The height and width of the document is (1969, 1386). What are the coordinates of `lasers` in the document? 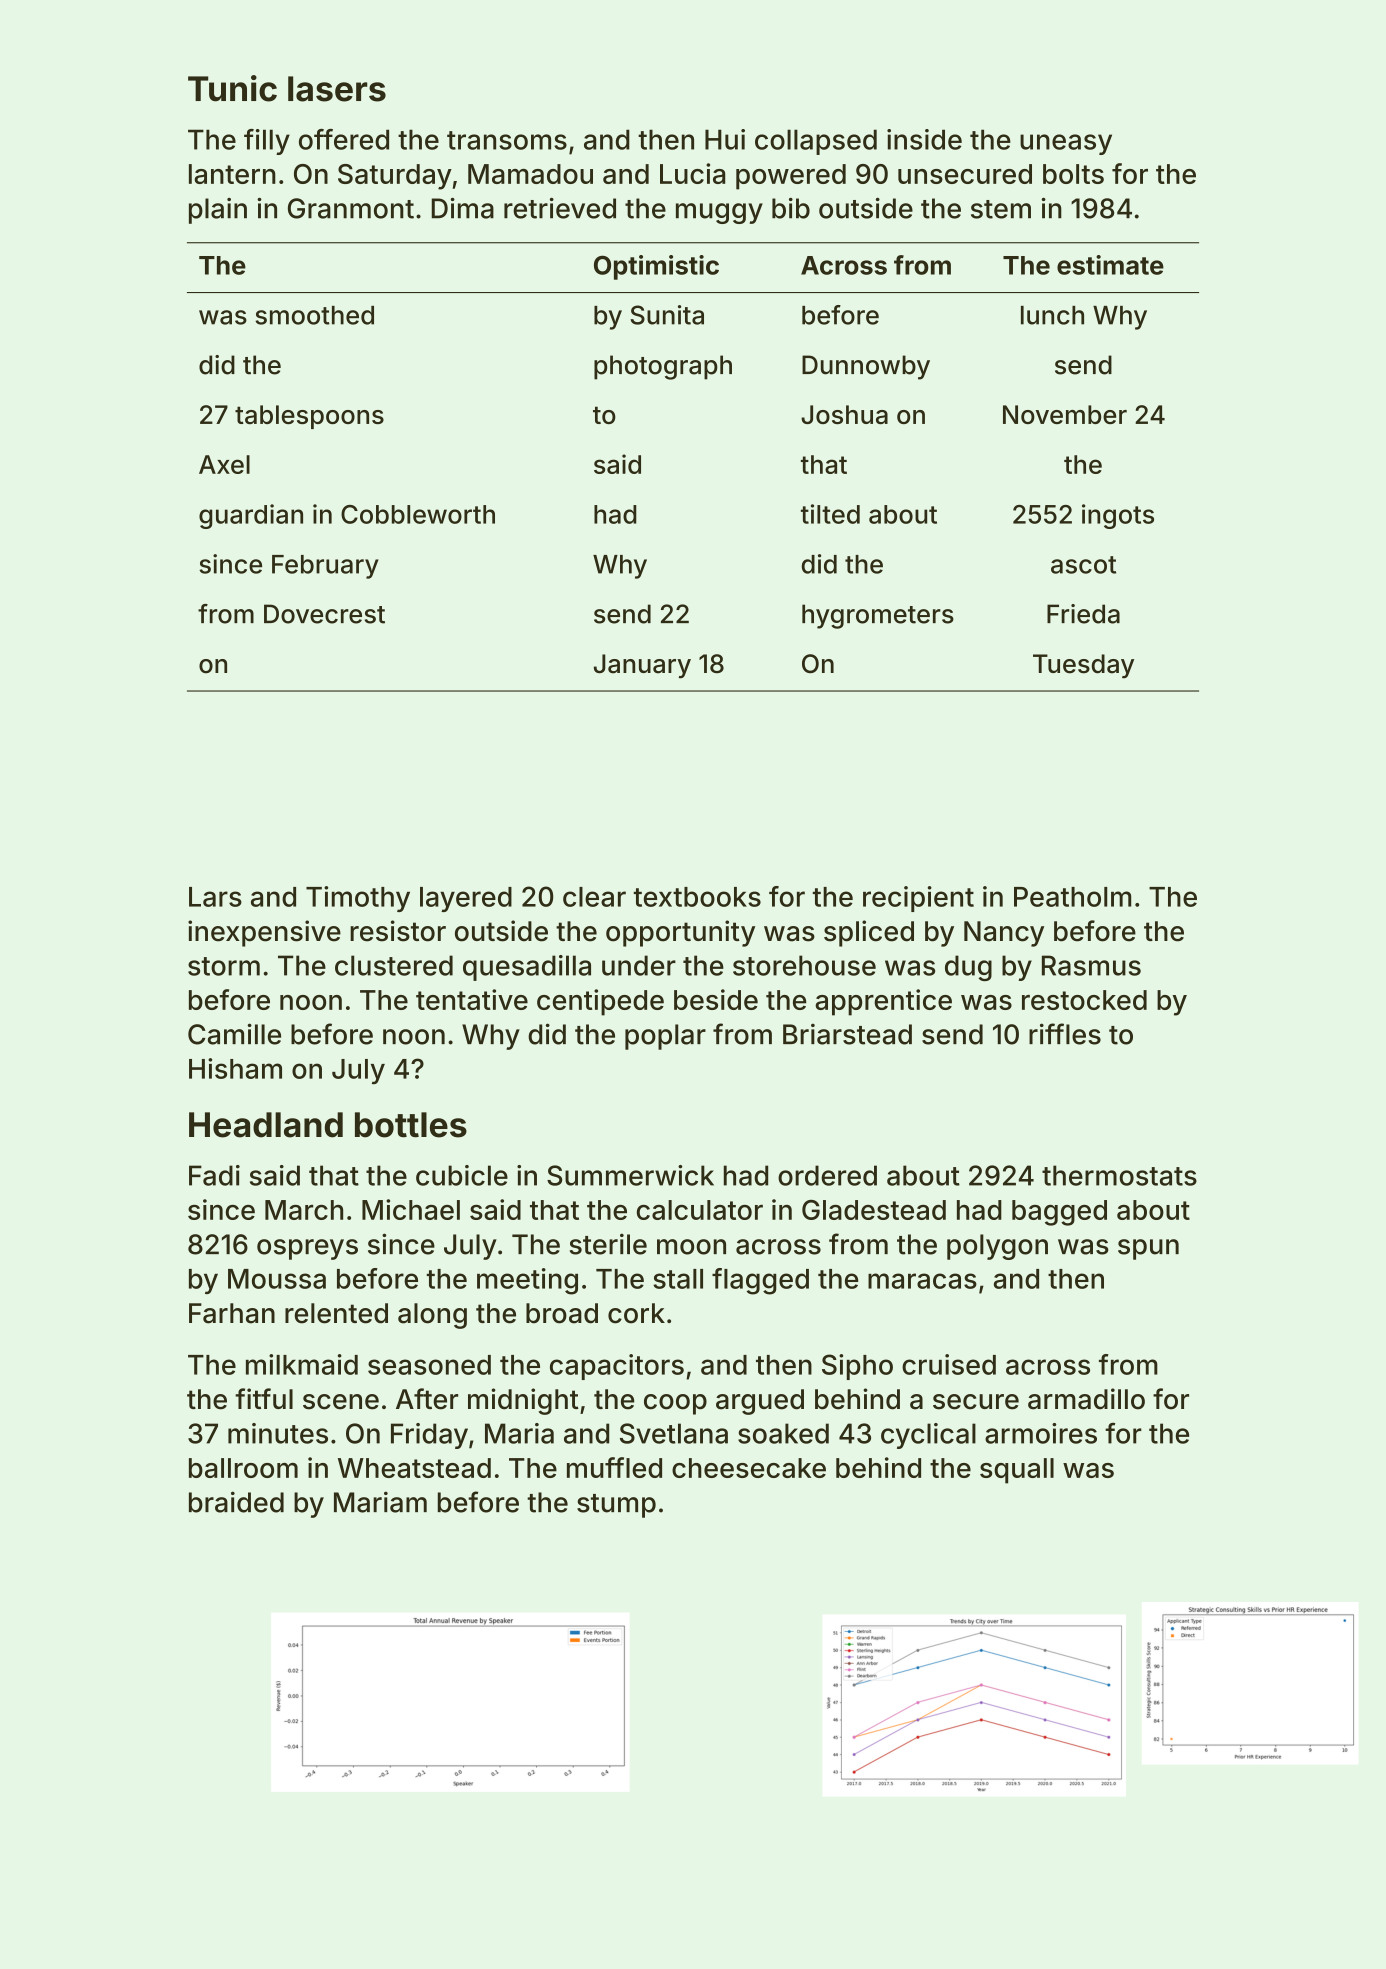 It's located at (337, 89).
